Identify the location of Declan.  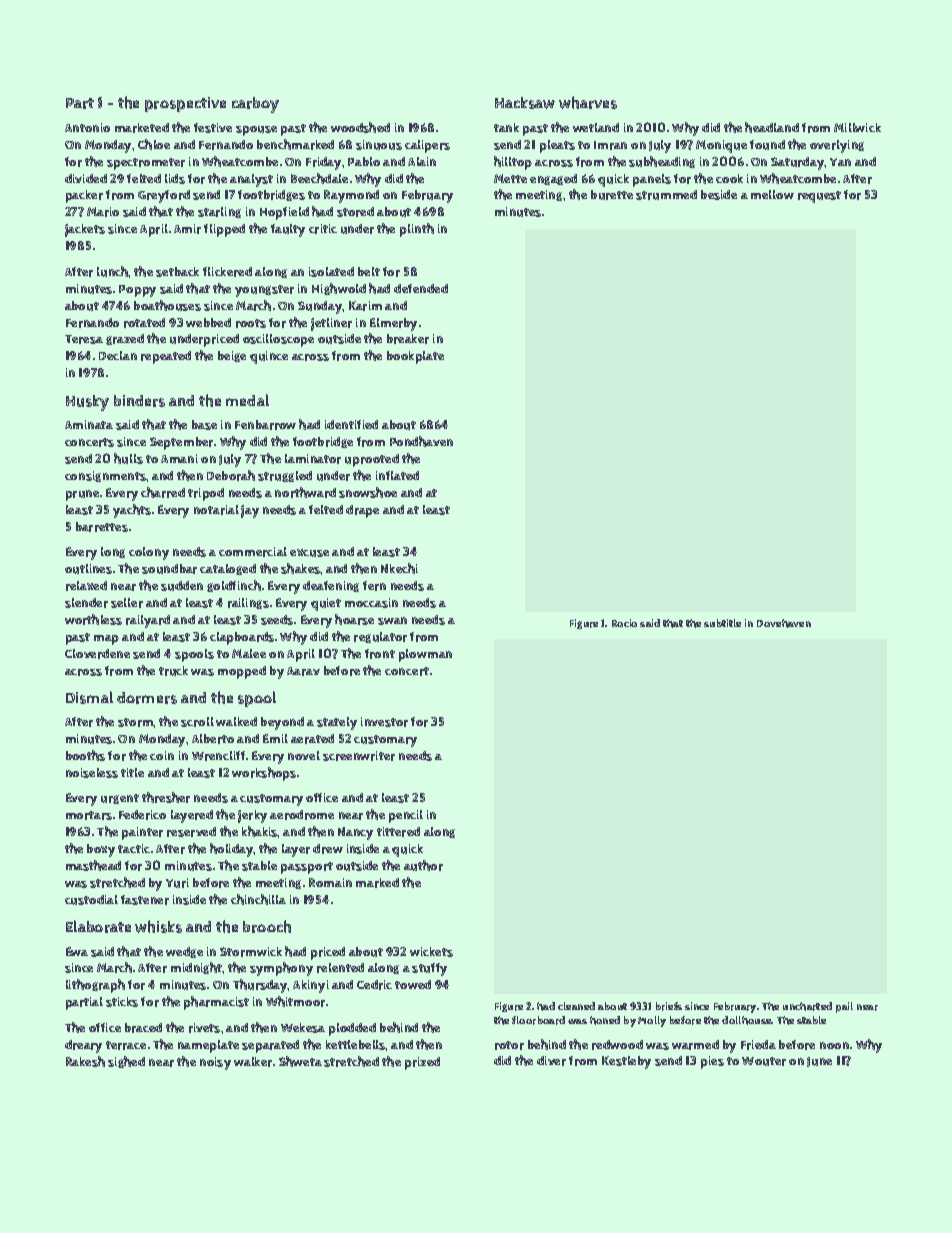
(118, 355).
